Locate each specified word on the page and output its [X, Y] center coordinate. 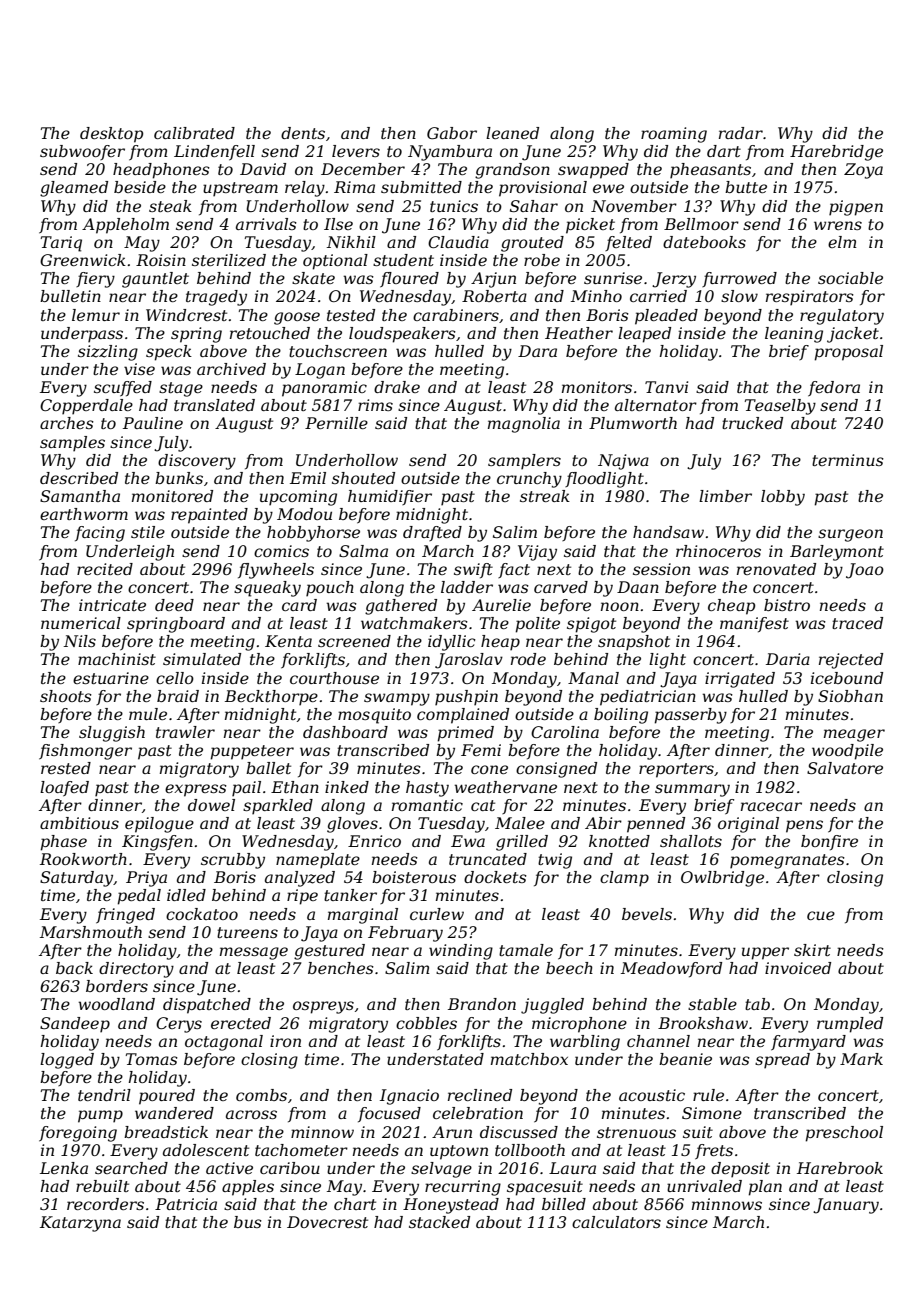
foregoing [78, 1134]
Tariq [61, 244]
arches [67, 423]
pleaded [666, 317]
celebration [478, 1113]
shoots [66, 696]
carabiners [456, 315]
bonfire [829, 842]
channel [658, 1041]
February [405, 934]
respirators [810, 298]
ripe [302, 897]
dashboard [345, 732]
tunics [454, 206]
